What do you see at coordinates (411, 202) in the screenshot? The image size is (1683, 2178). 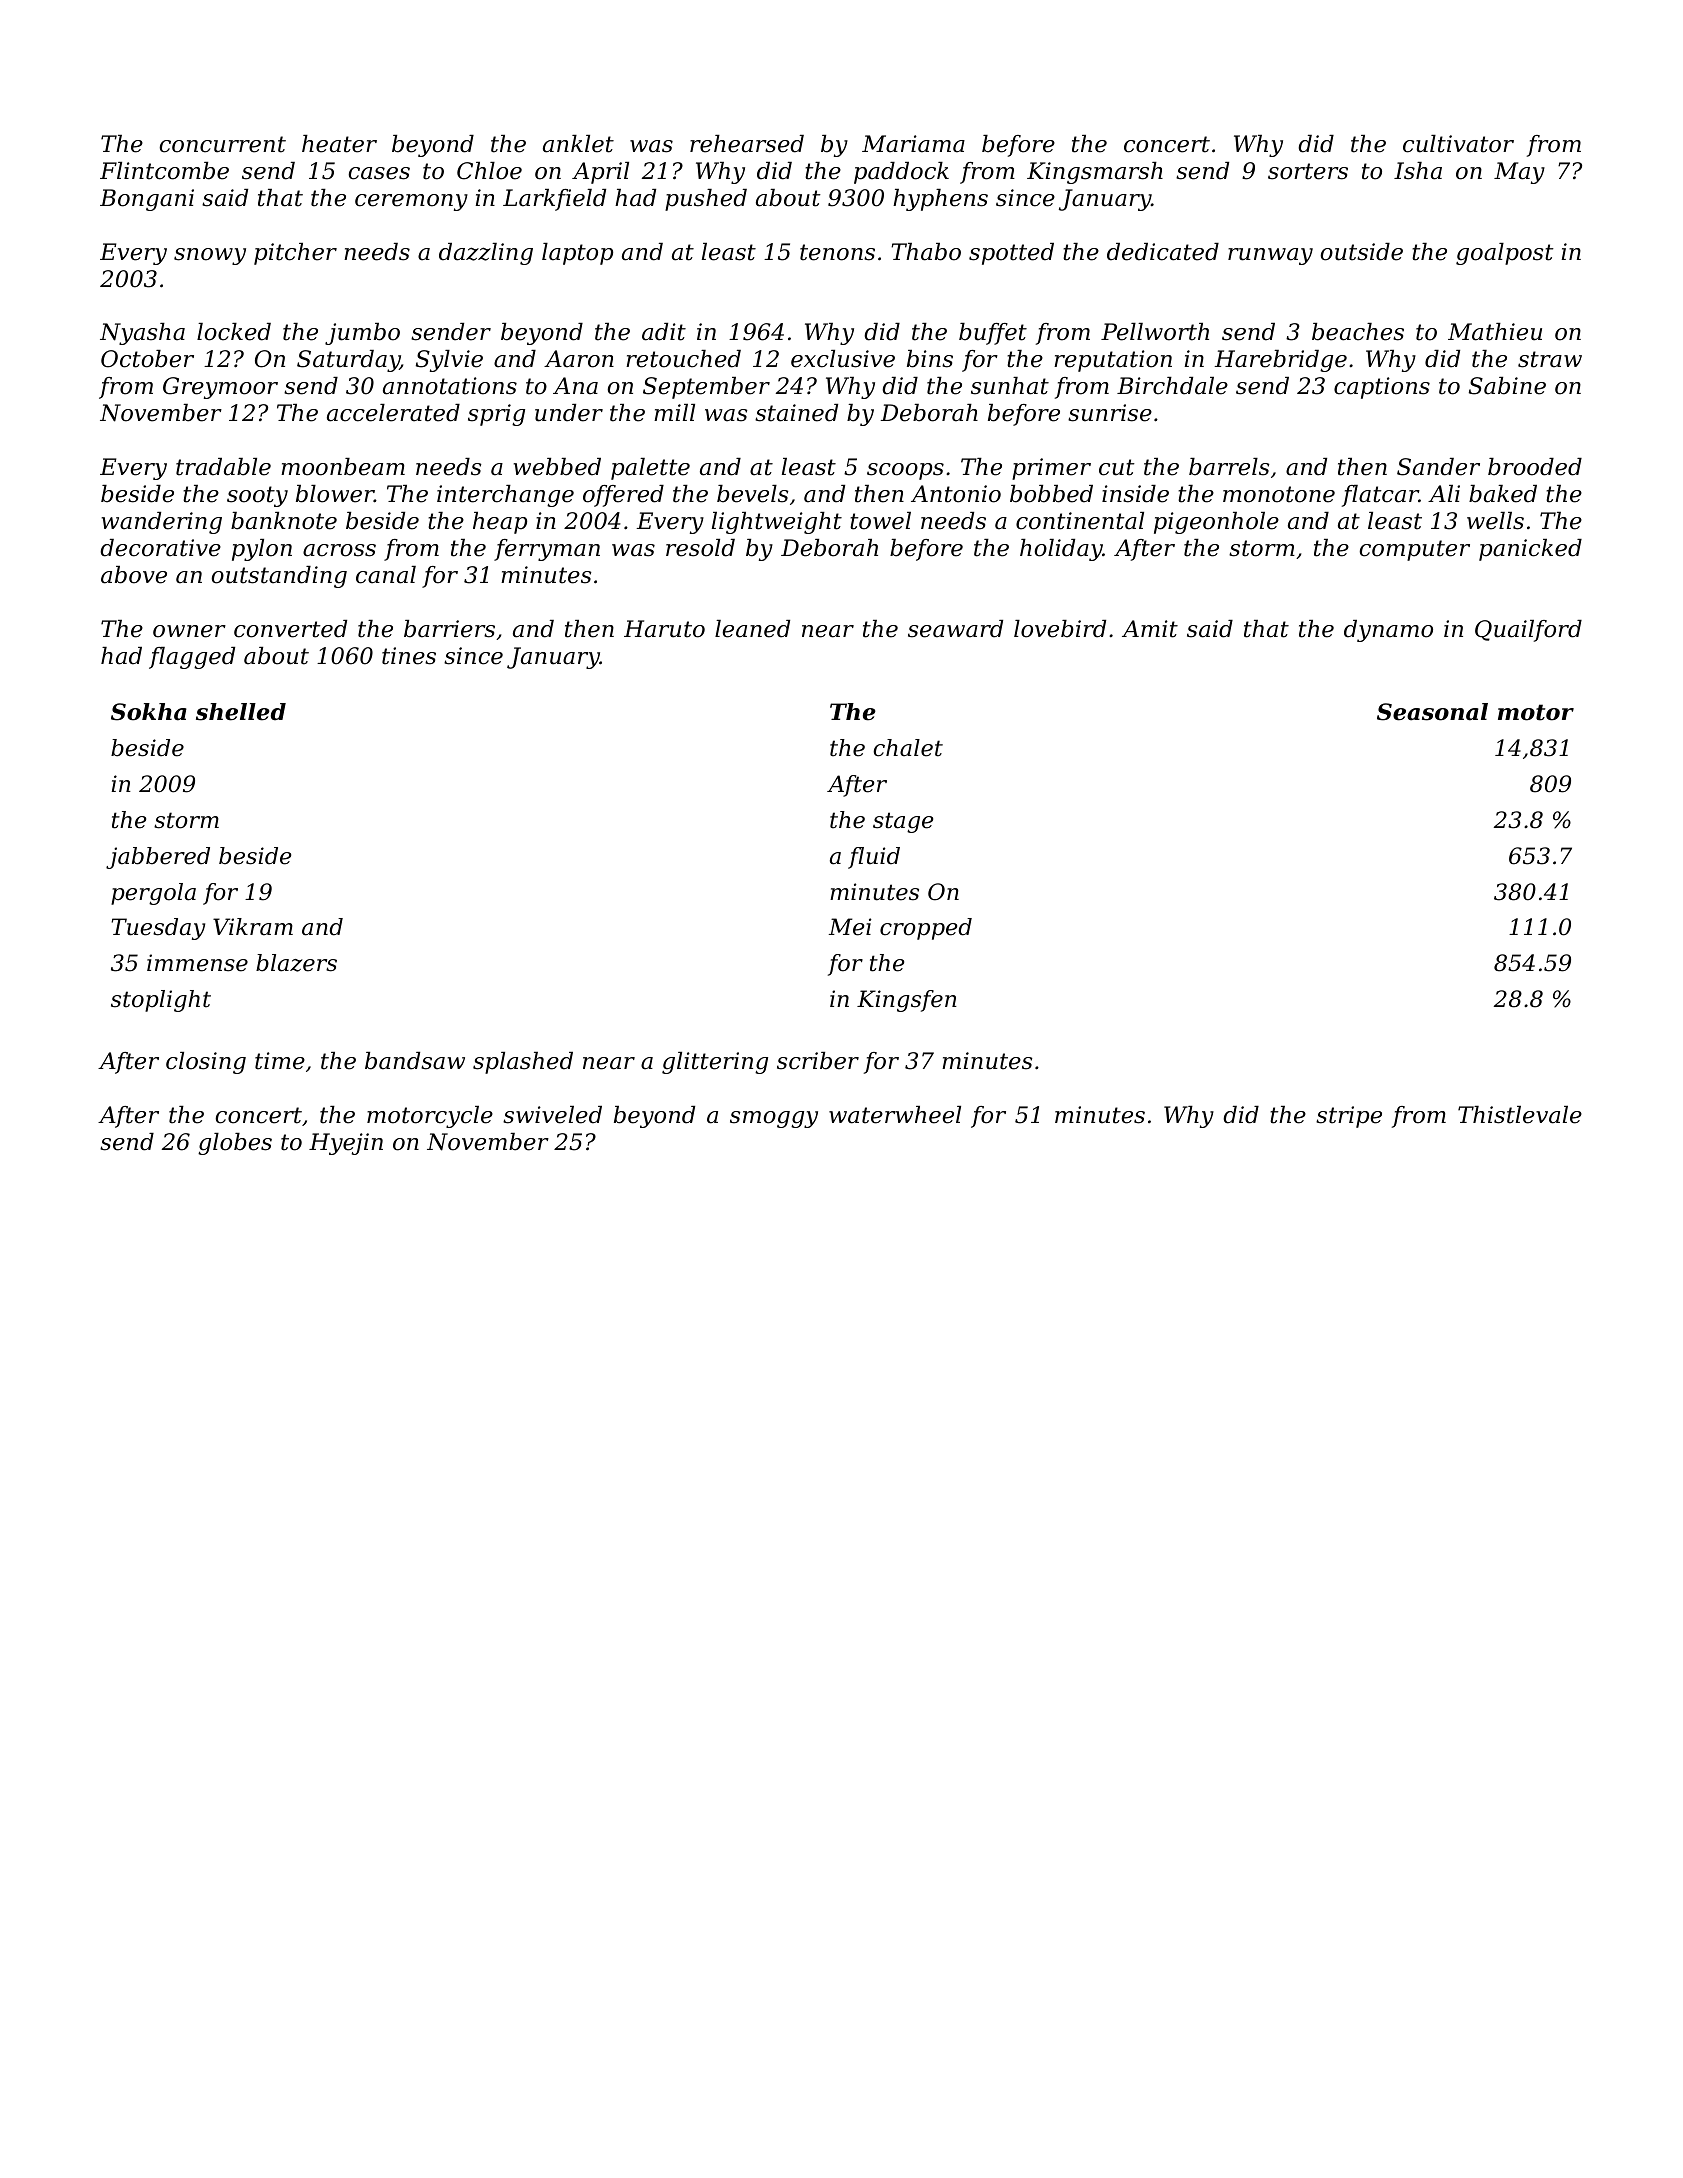 I see `ceremony` at bounding box center [411, 202].
